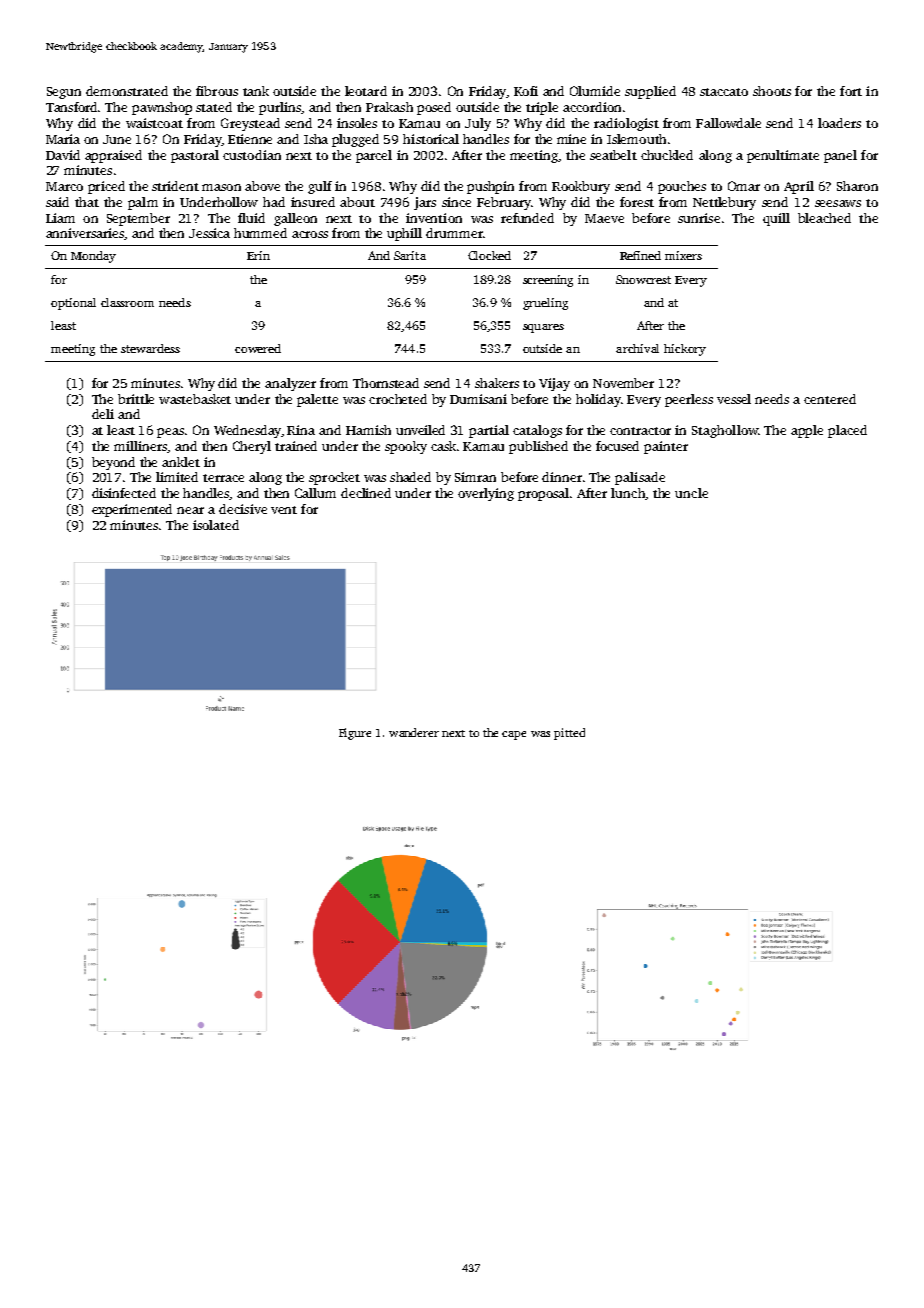 The image size is (924, 1308). What do you see at coordinates (691, 493) in the screenshot?
I see `uncle` at bounding box center [691, 493].
